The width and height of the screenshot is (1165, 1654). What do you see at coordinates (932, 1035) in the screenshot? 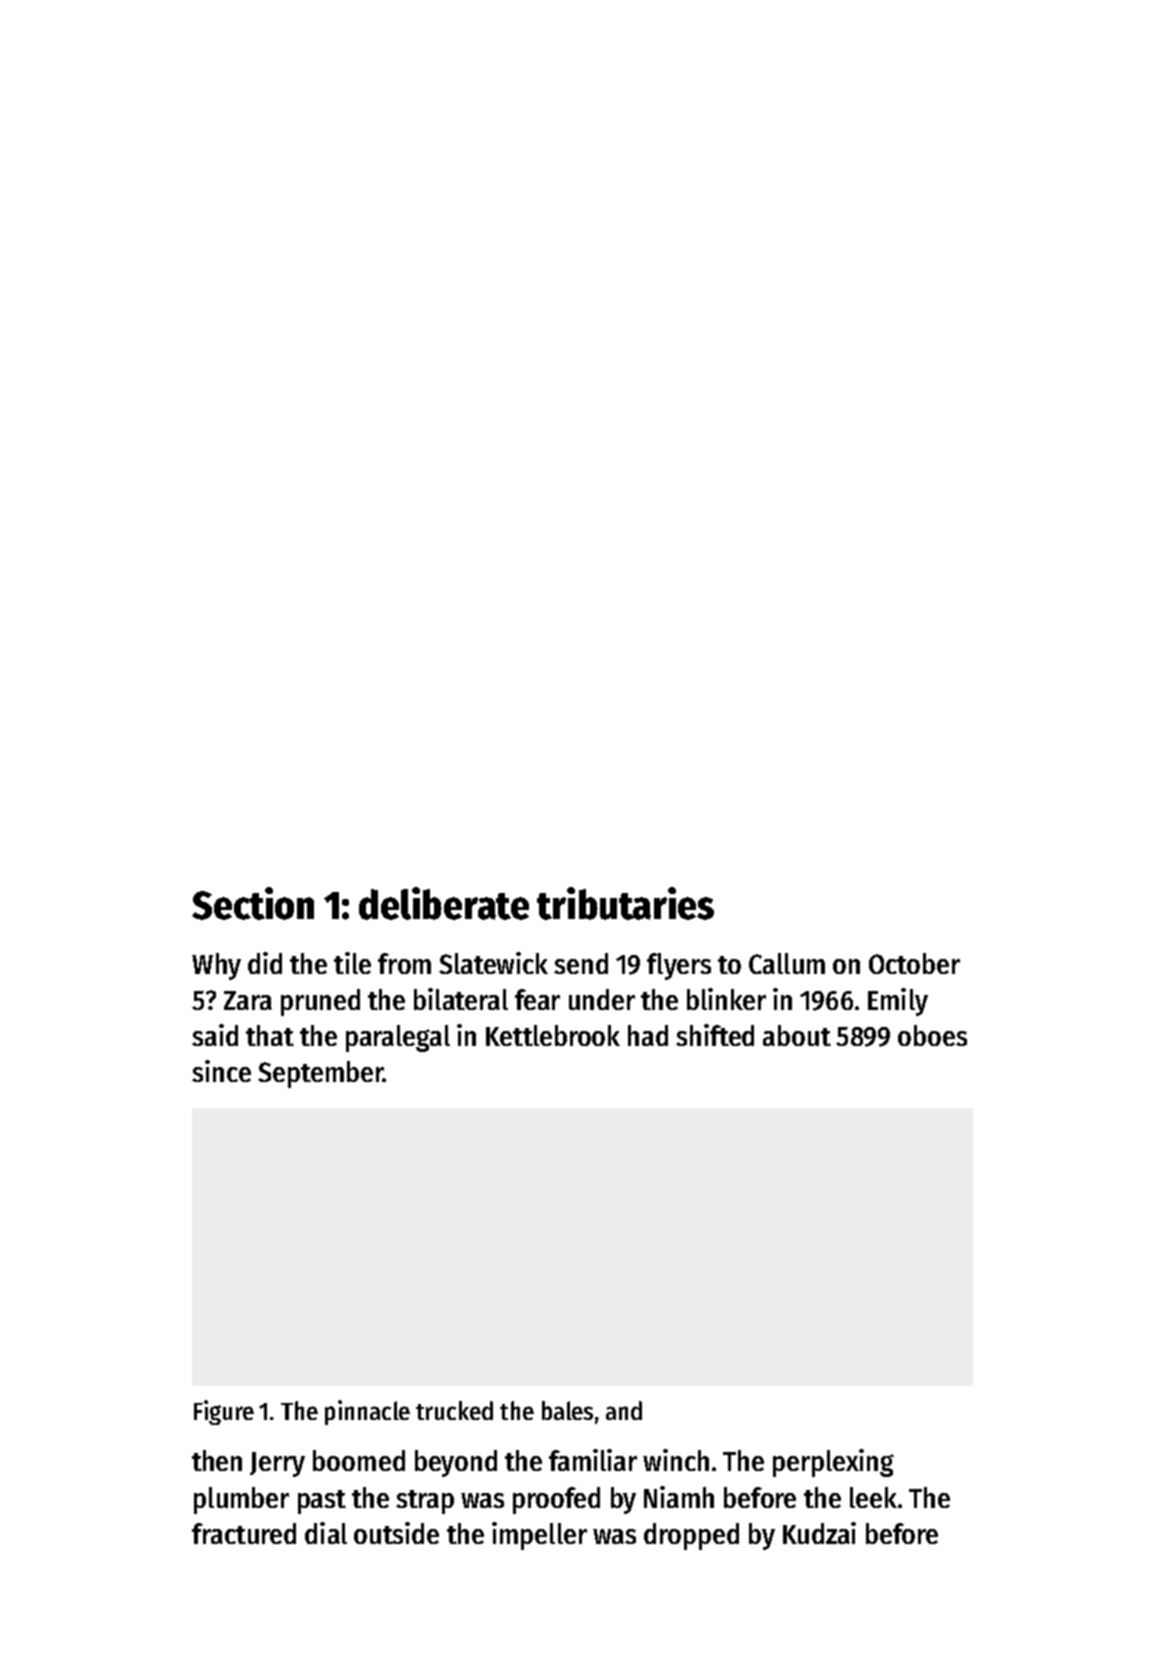
I see `oboes` at bounding box center [932, 1035].
